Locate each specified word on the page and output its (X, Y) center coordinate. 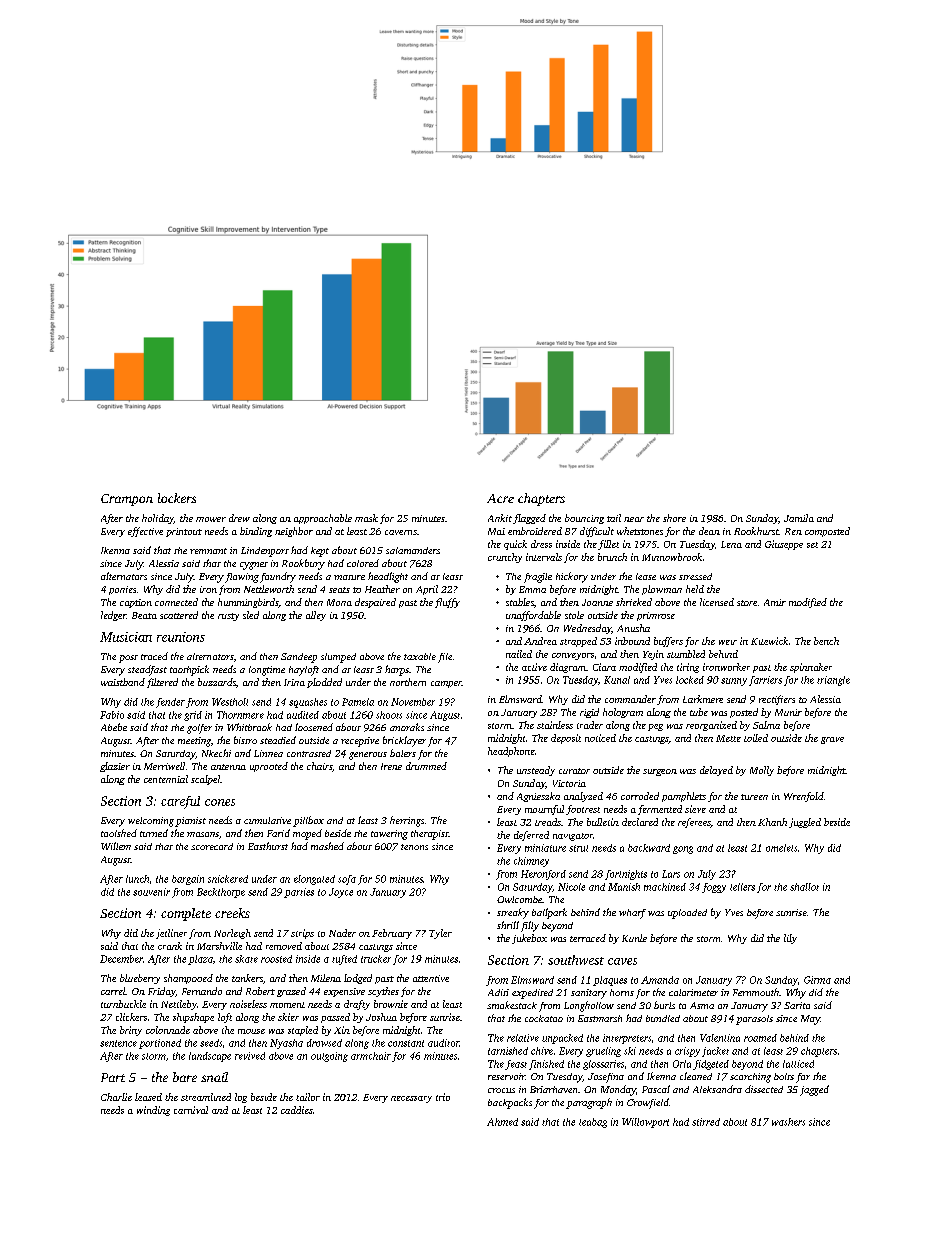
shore (674, 518)
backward (649, 848)
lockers (177, 498)
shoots (389, 715)
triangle (833, 681)
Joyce (341, 893)
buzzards (217, 682)
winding (153, 1111)
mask (366, 518)
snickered (228, 879)
